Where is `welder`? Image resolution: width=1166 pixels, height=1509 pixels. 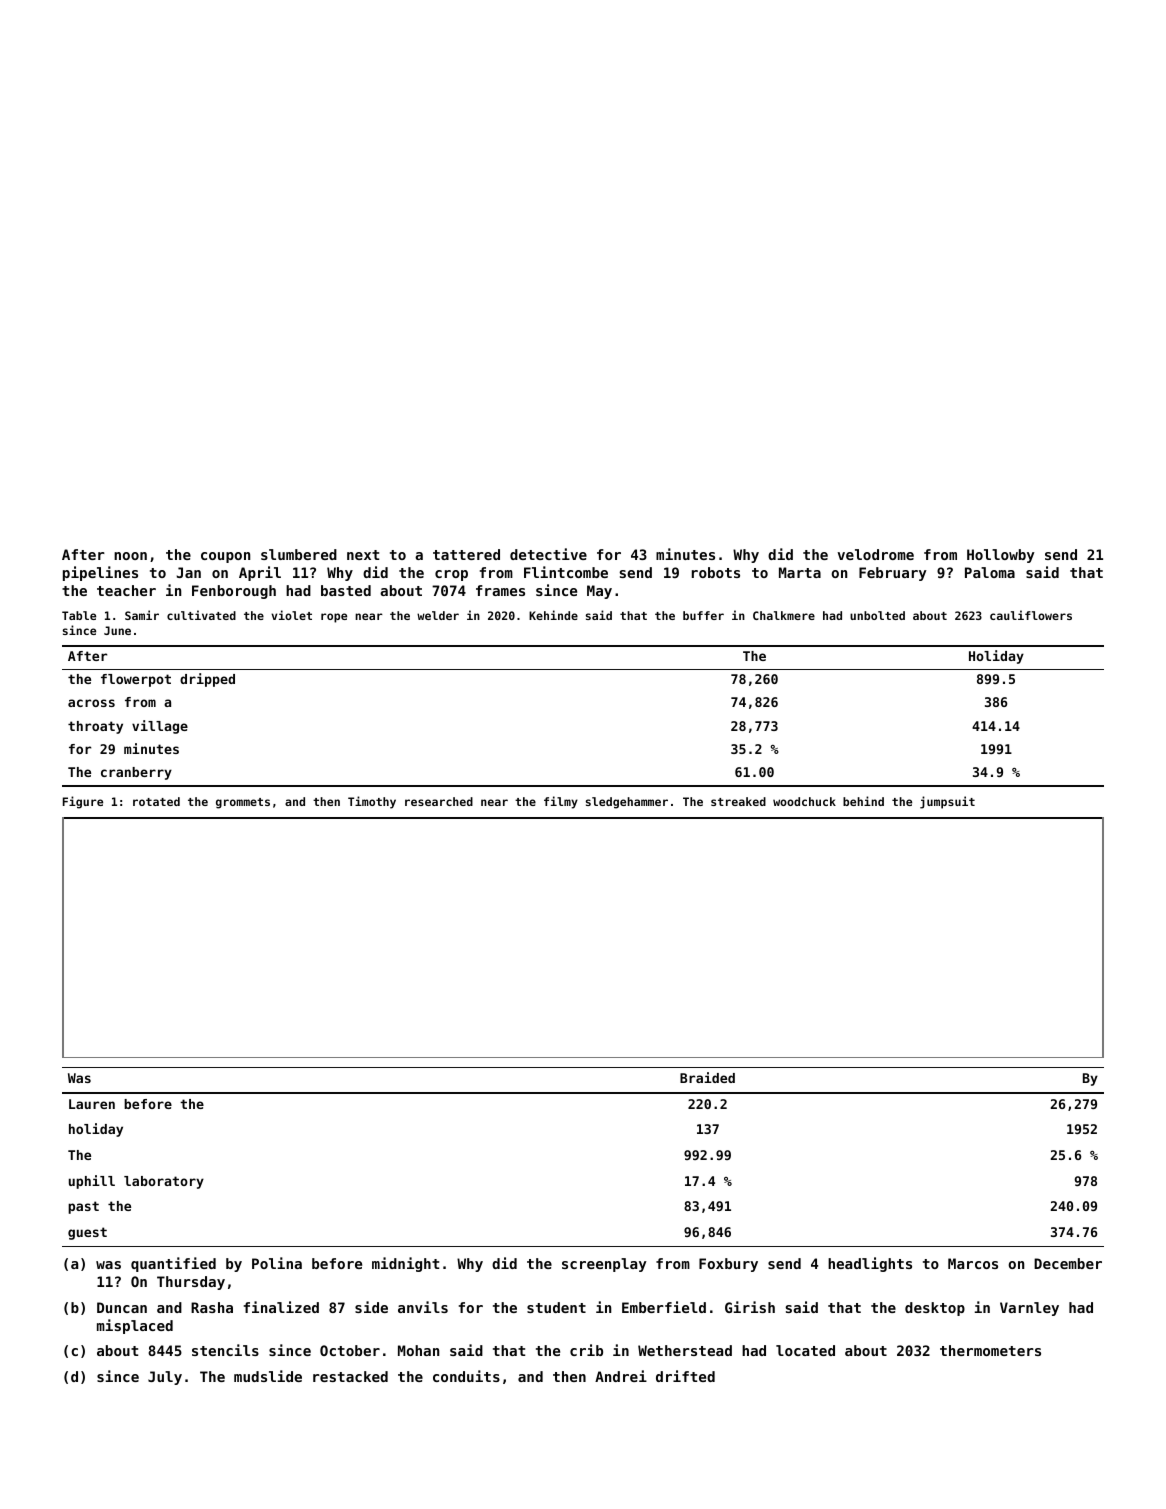 welder is located at coordinates (438, 615).
